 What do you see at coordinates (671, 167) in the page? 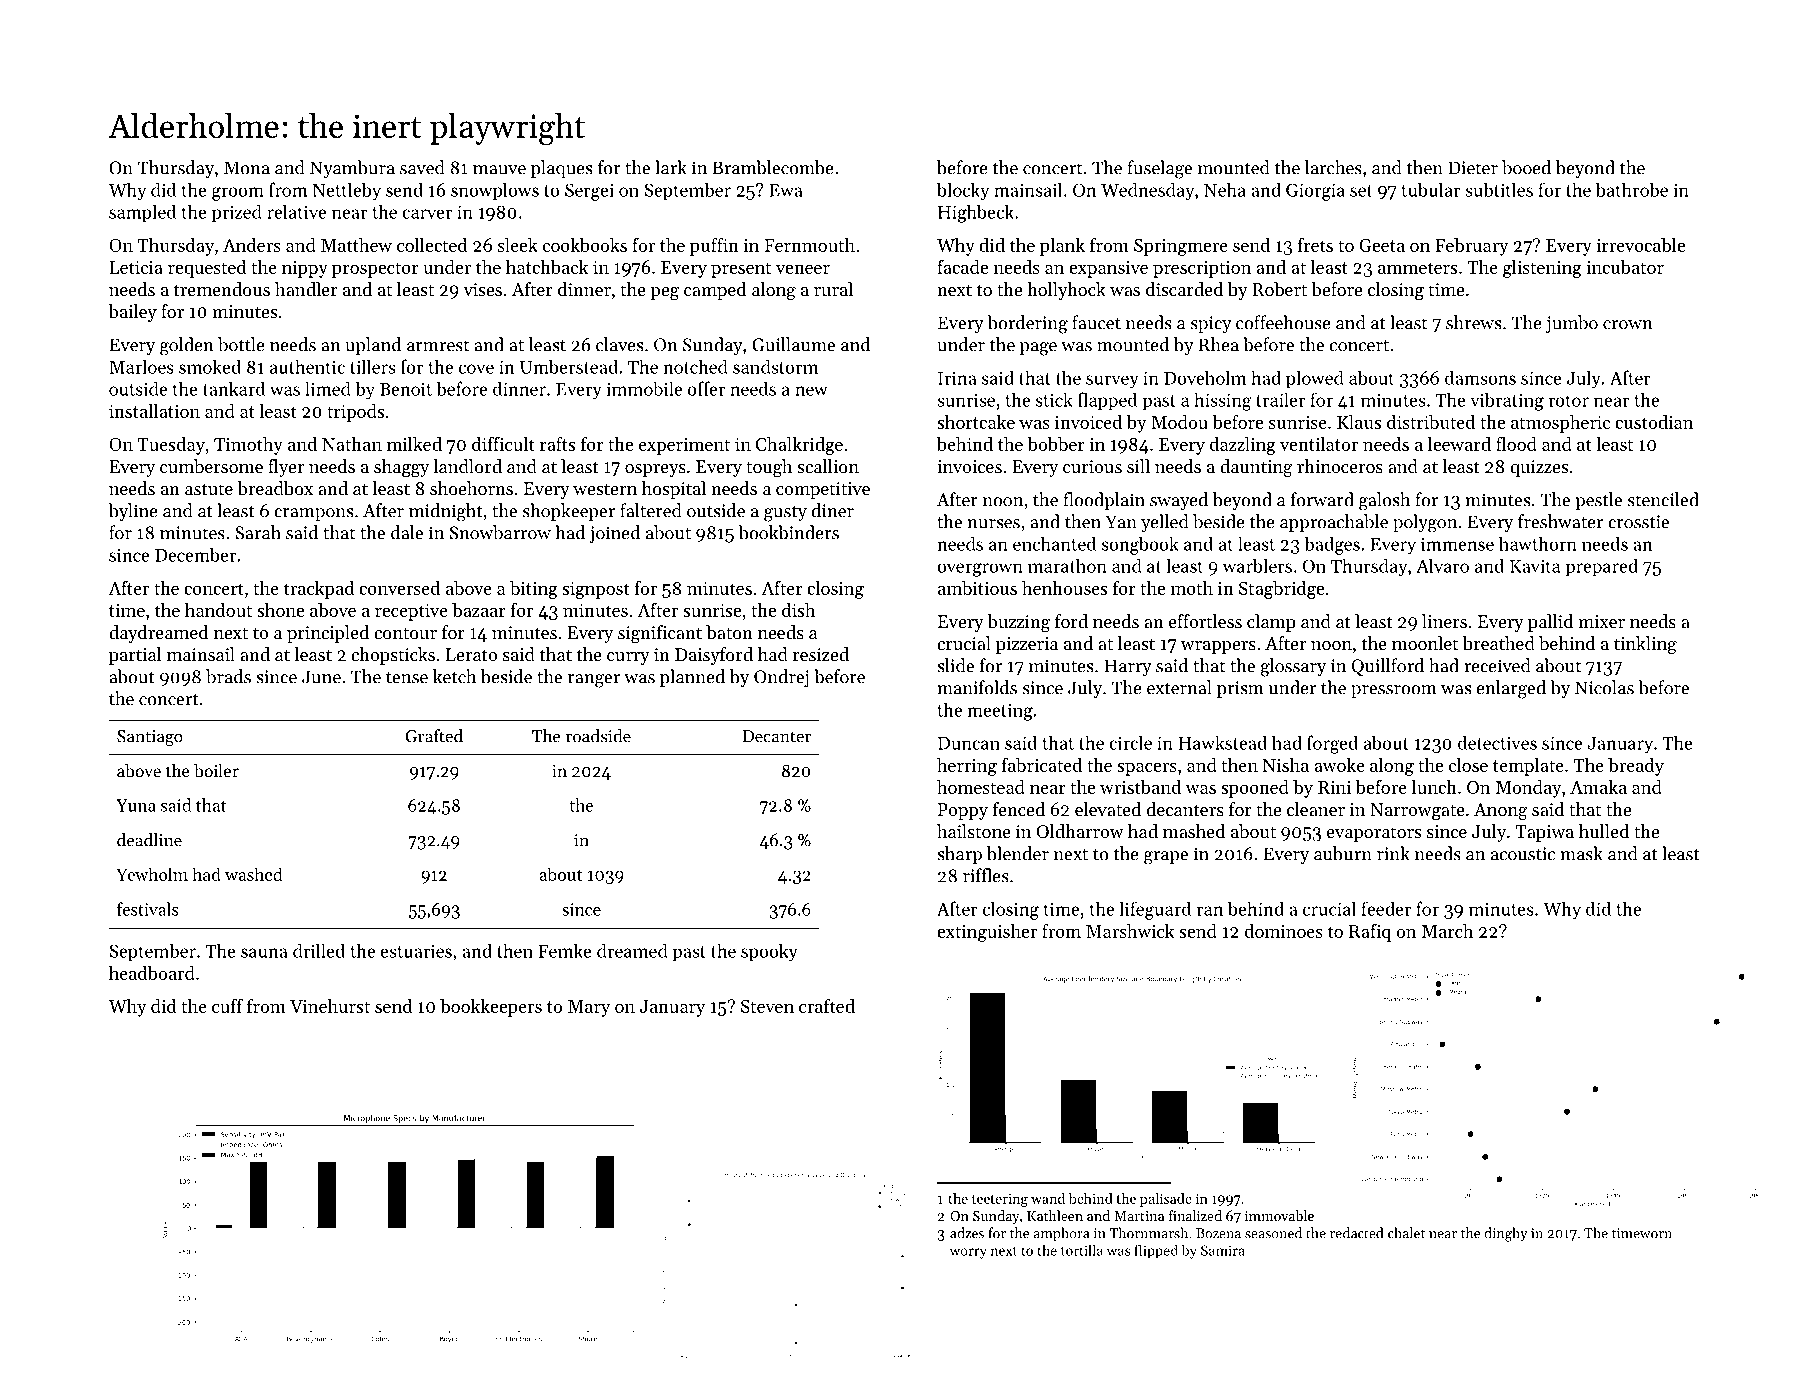
I see `lark` at bounding box center [671, 167].
